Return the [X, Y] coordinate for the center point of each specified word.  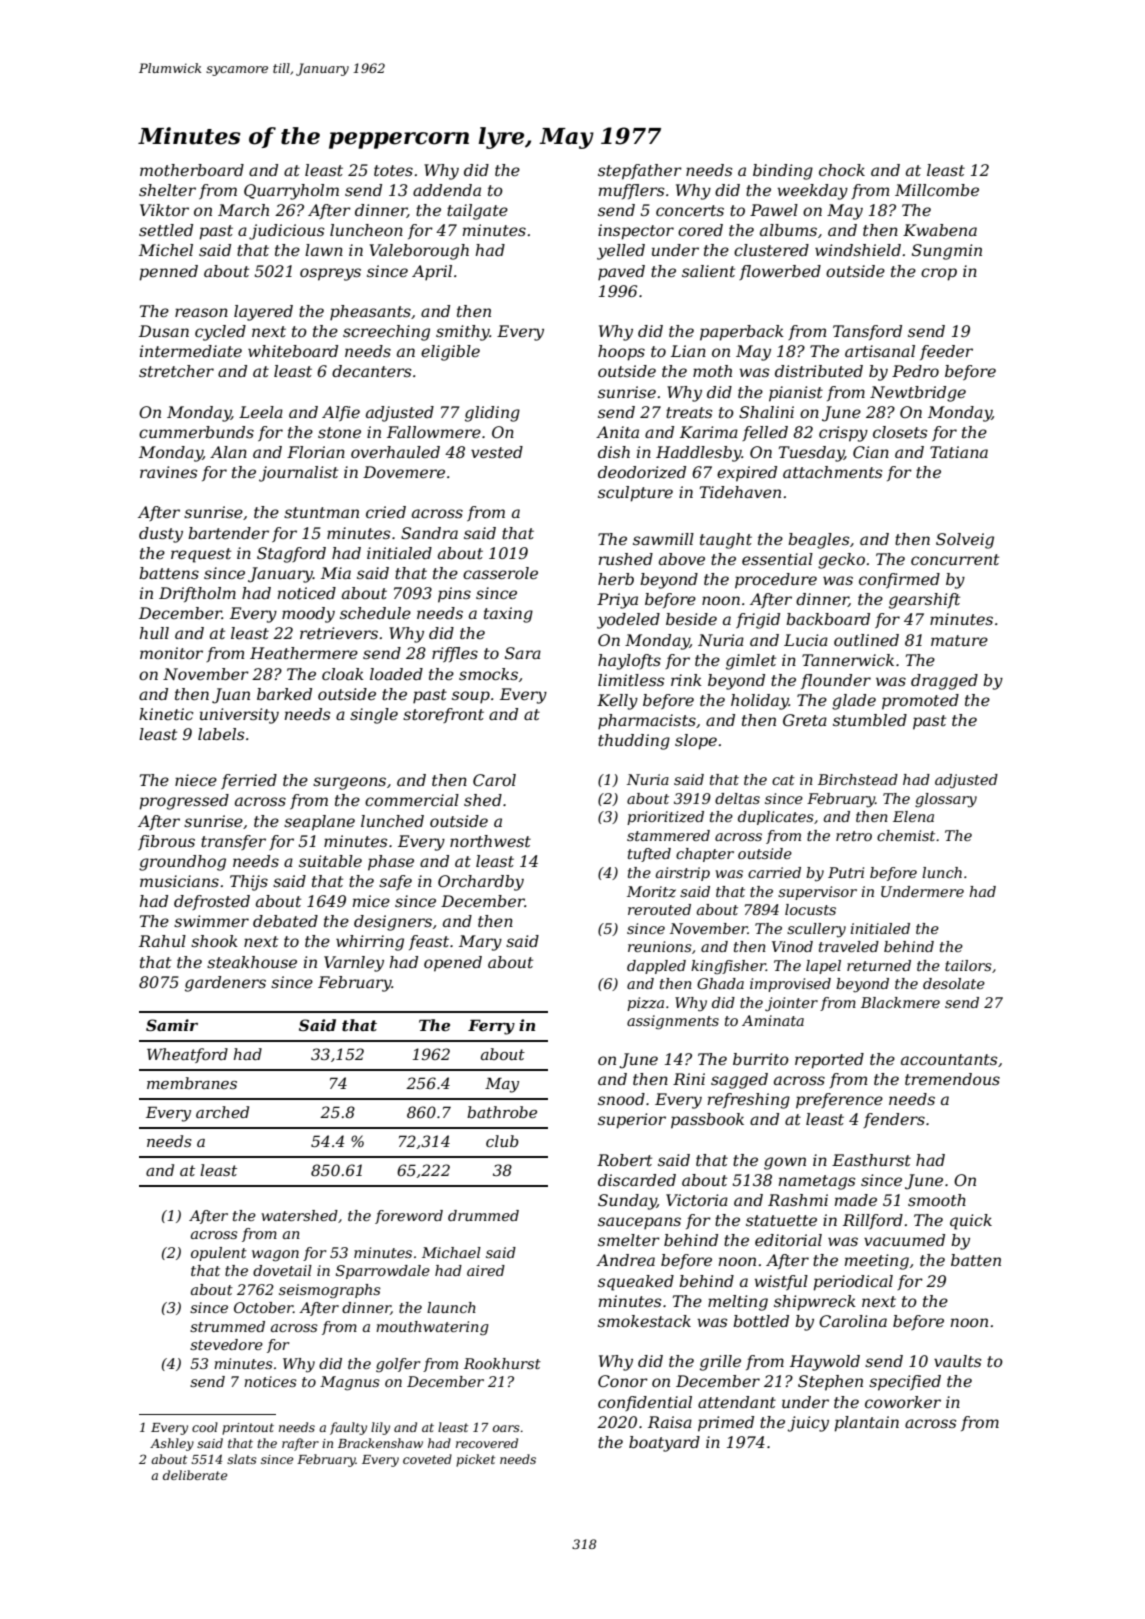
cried [386, 512]
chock [842, 170]
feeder [946, 352]
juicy [808, 1424]
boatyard [664, 1444]
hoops [621, 353]
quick [971, 1222]
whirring [370, 943]
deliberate [195, 1475]
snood [621, 1099]
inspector [636, 232]
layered [263, 313]
